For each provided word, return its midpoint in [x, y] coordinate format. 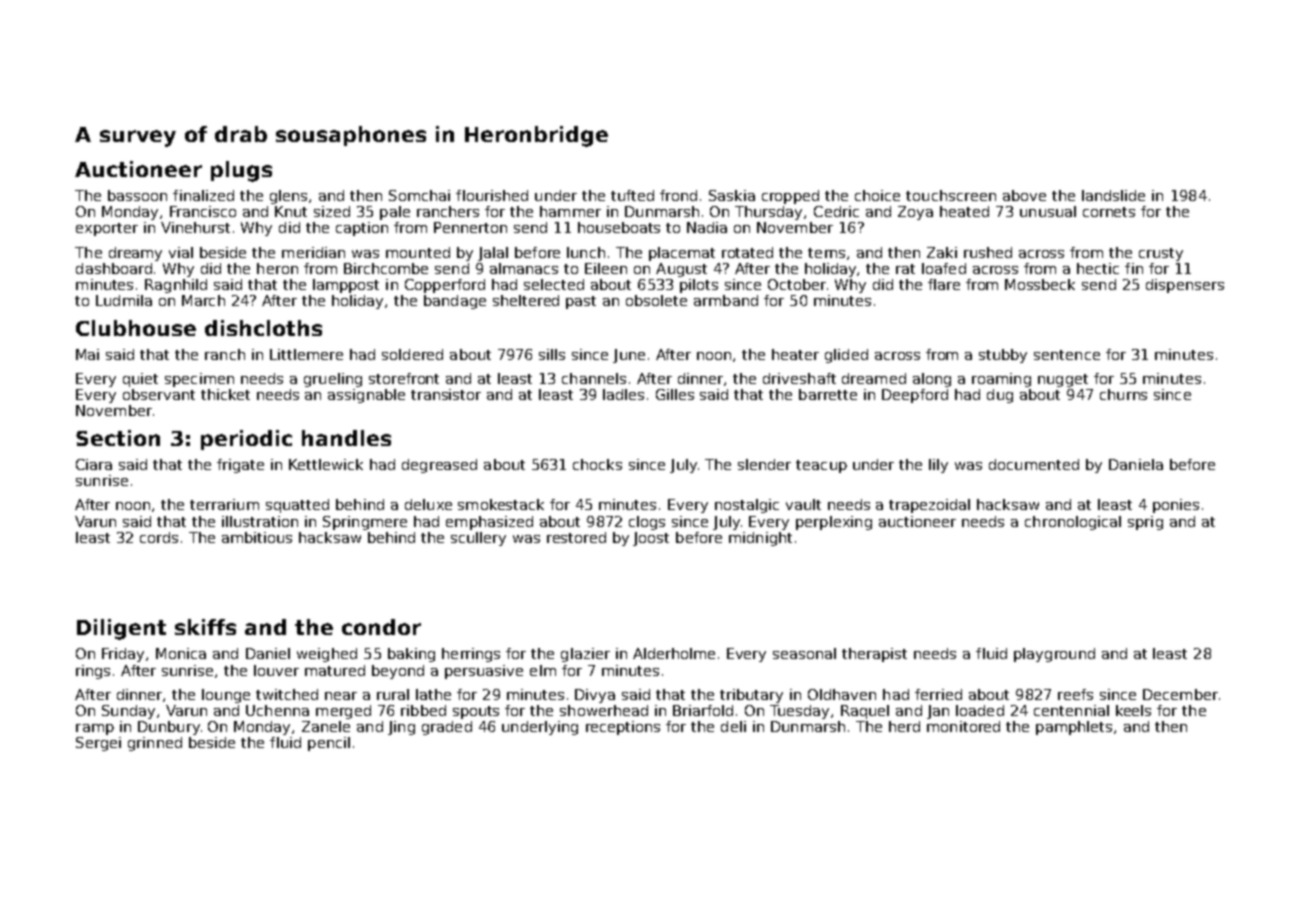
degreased [439, 466]
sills [552, 354]
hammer [570, 211]
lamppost [346, 286]
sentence [1067, 355]
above [1024, 195]
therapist [874, 655]
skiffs [205, 627]
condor [381, 627]
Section [118, 438]
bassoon [137, 195]
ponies [1176, 506]
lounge [226, 696]
